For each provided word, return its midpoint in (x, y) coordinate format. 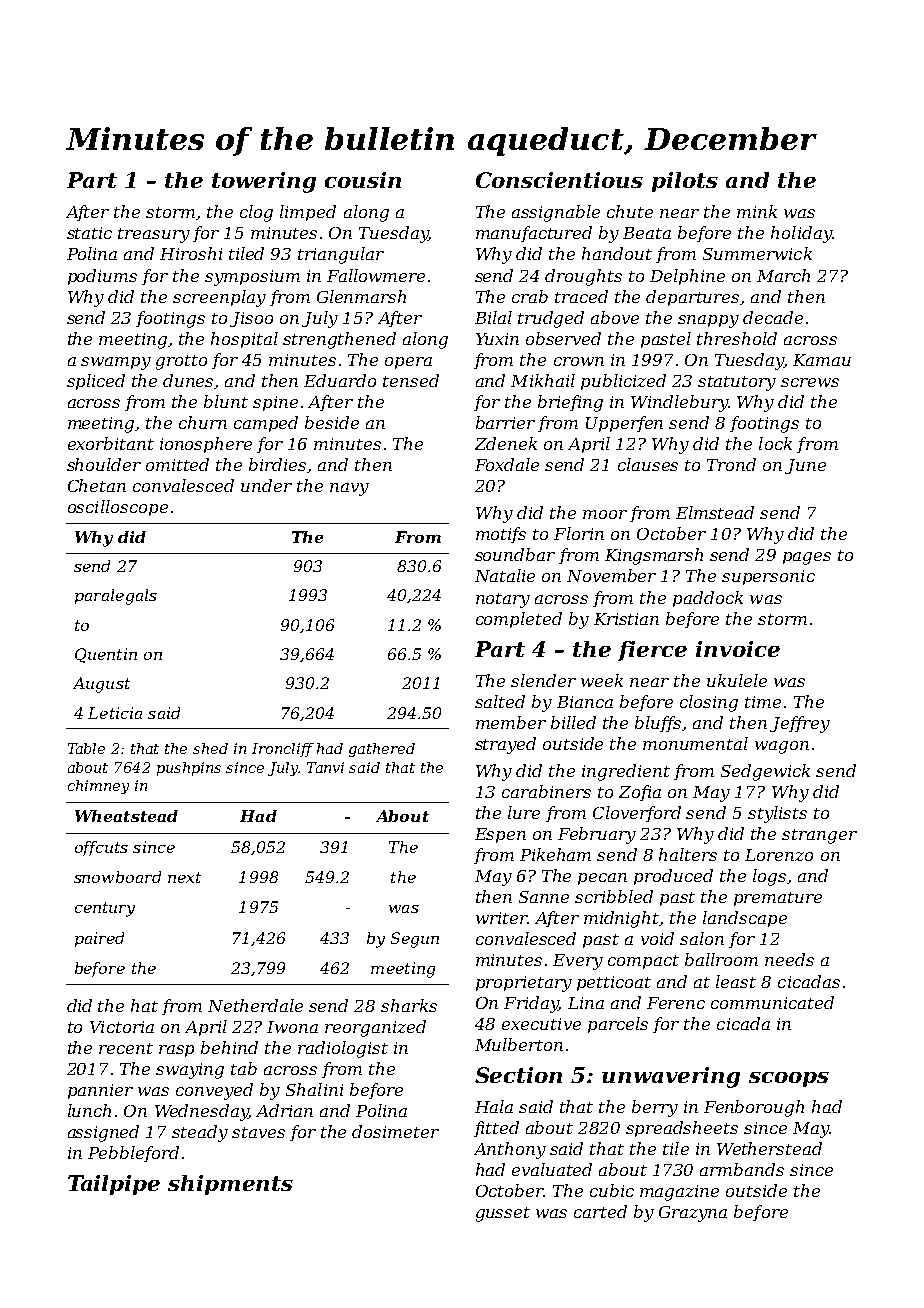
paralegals (116, 597)
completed (519, 620)
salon (702, 938)
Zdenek (506, 443)
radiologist (343, 1049)
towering (264, 182)
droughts (583, 277)
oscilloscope (118, 508)
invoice (738, 649)
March (783, 275)
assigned (103, 1133)
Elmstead (715, 512)
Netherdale (255, 1005)
